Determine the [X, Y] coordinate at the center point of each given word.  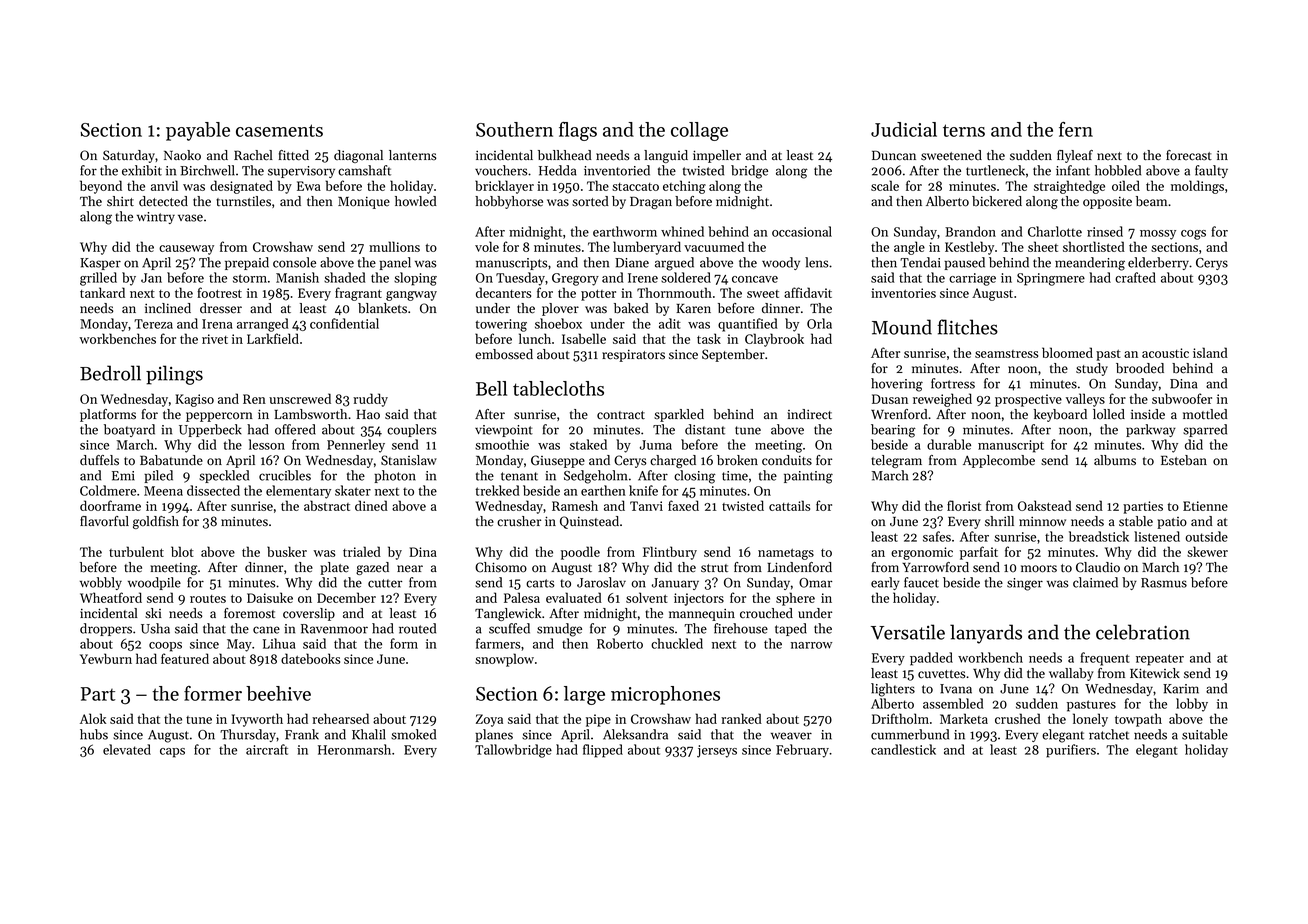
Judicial [904, 129]
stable [1136, 521]
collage [699, 131]
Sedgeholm [595, 477]
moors [1039, 569]
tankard [102, 292]
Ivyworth [257, 720]
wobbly [101, 583]
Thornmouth [674, 292]
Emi [123, 476]
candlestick [903, 749]
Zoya [489, 720]
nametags [786, 554]
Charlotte [1055, 231]
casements [279, 130]
